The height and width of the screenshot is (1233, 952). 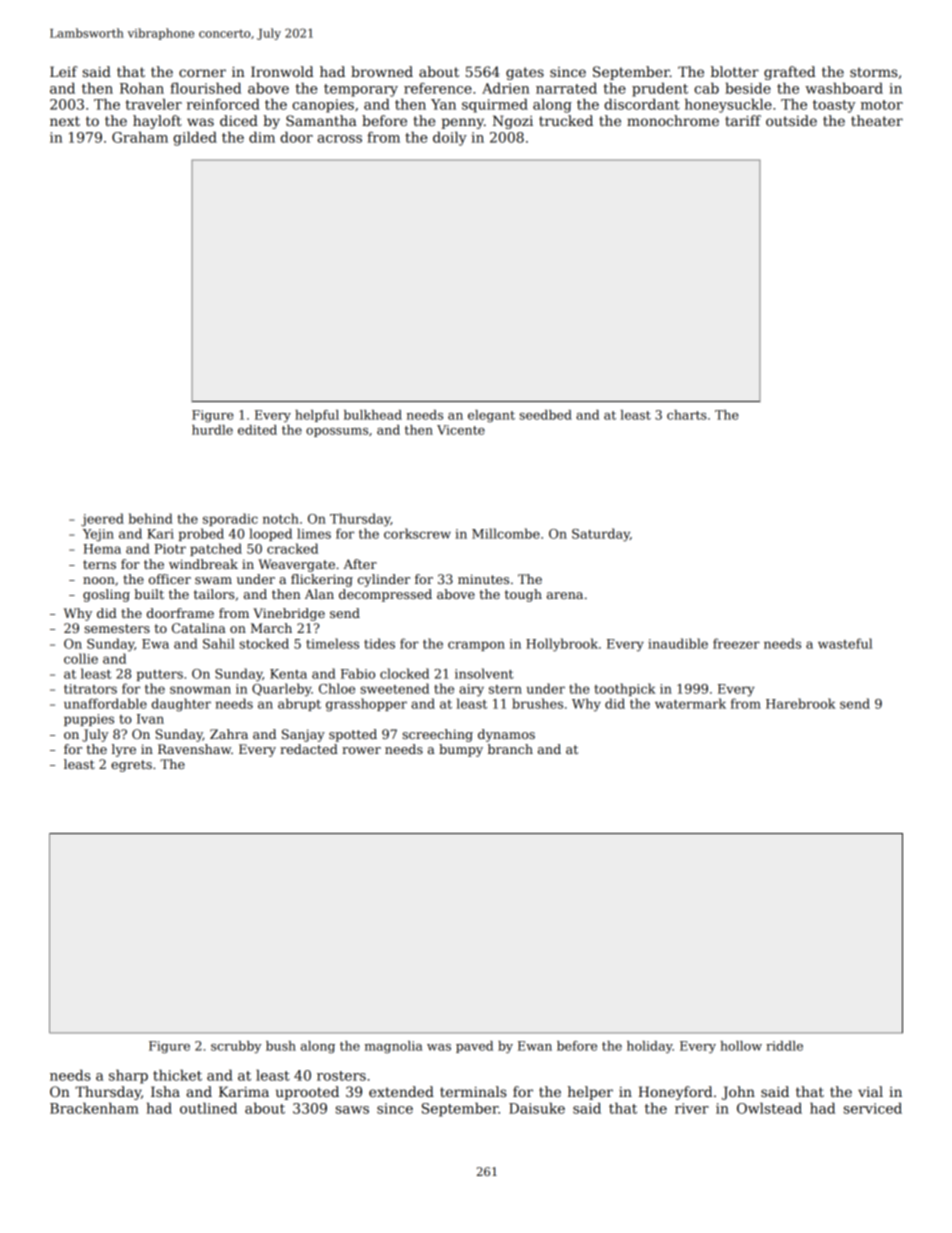 I want to click on inaudible, so click(x=678, y=643).
